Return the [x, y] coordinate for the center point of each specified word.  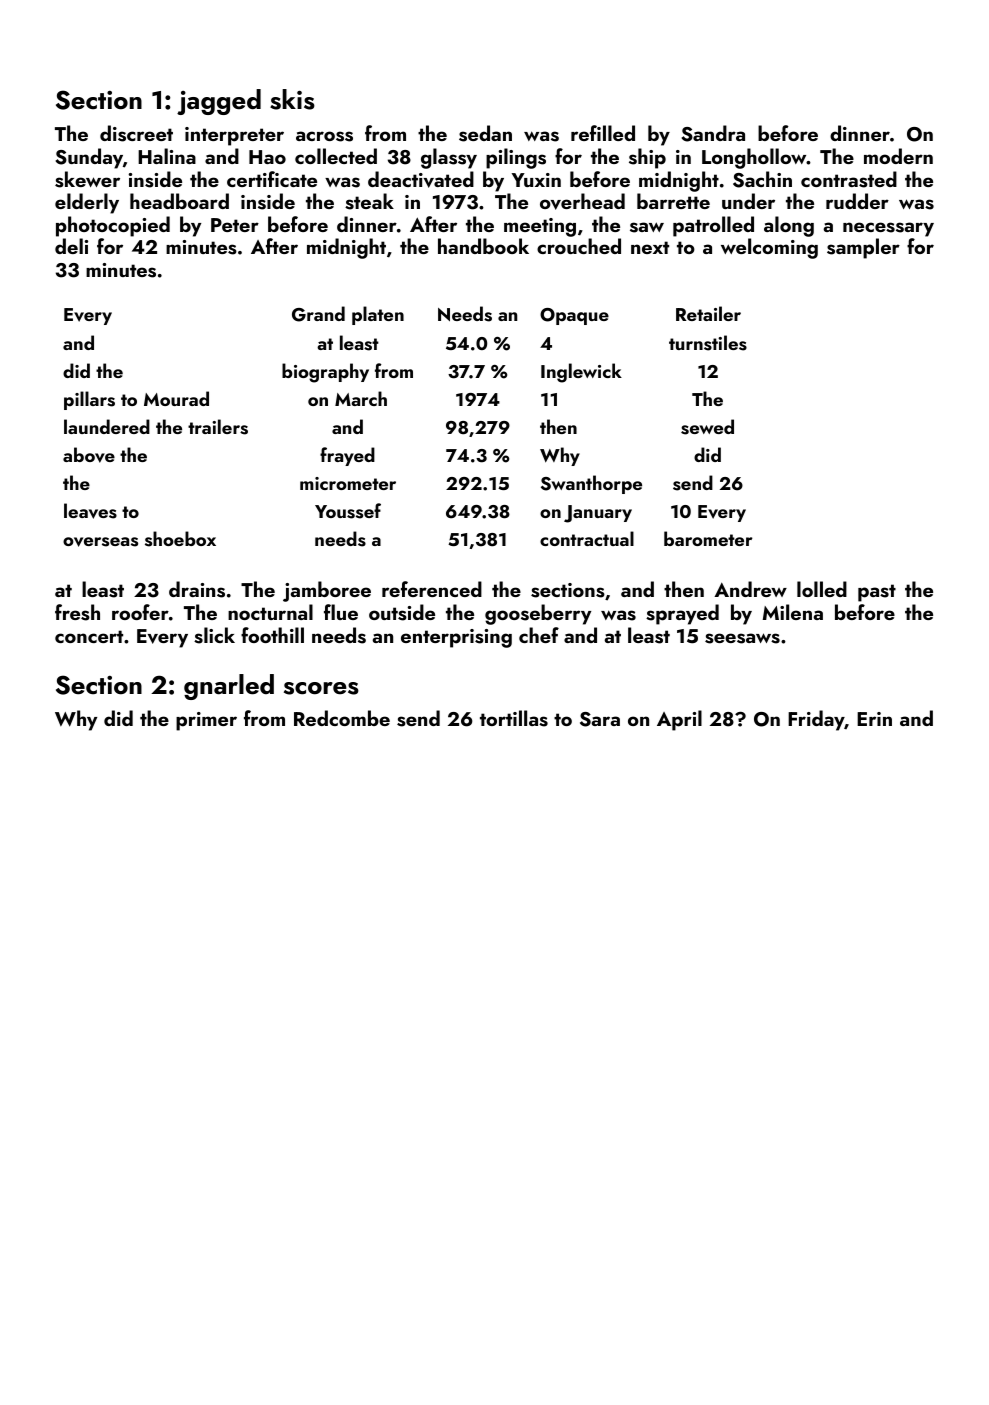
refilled [603, 133]
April [679, 720]
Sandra [713, 133]
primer [206, 721]
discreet [136, 133]
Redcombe [342, 718]
